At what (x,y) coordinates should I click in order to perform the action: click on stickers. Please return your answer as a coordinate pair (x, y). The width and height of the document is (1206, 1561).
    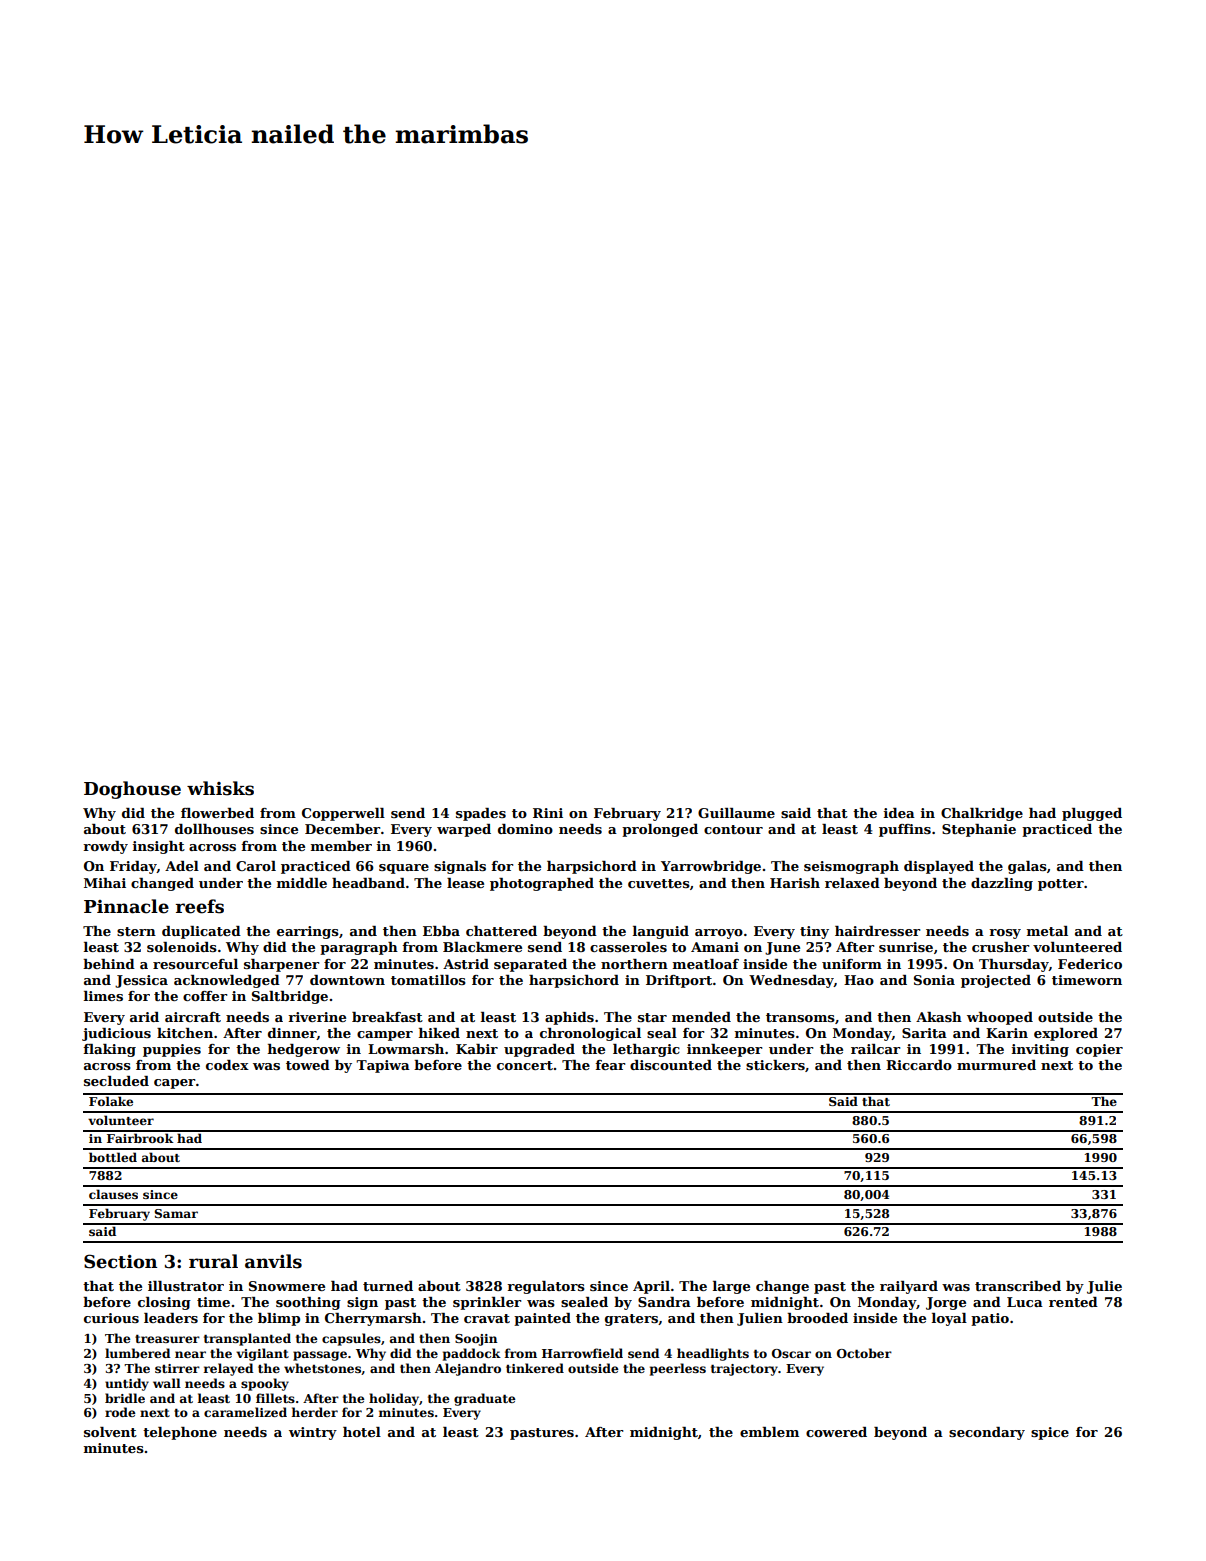
    Looking at the image, I should click on (775, 1065).
